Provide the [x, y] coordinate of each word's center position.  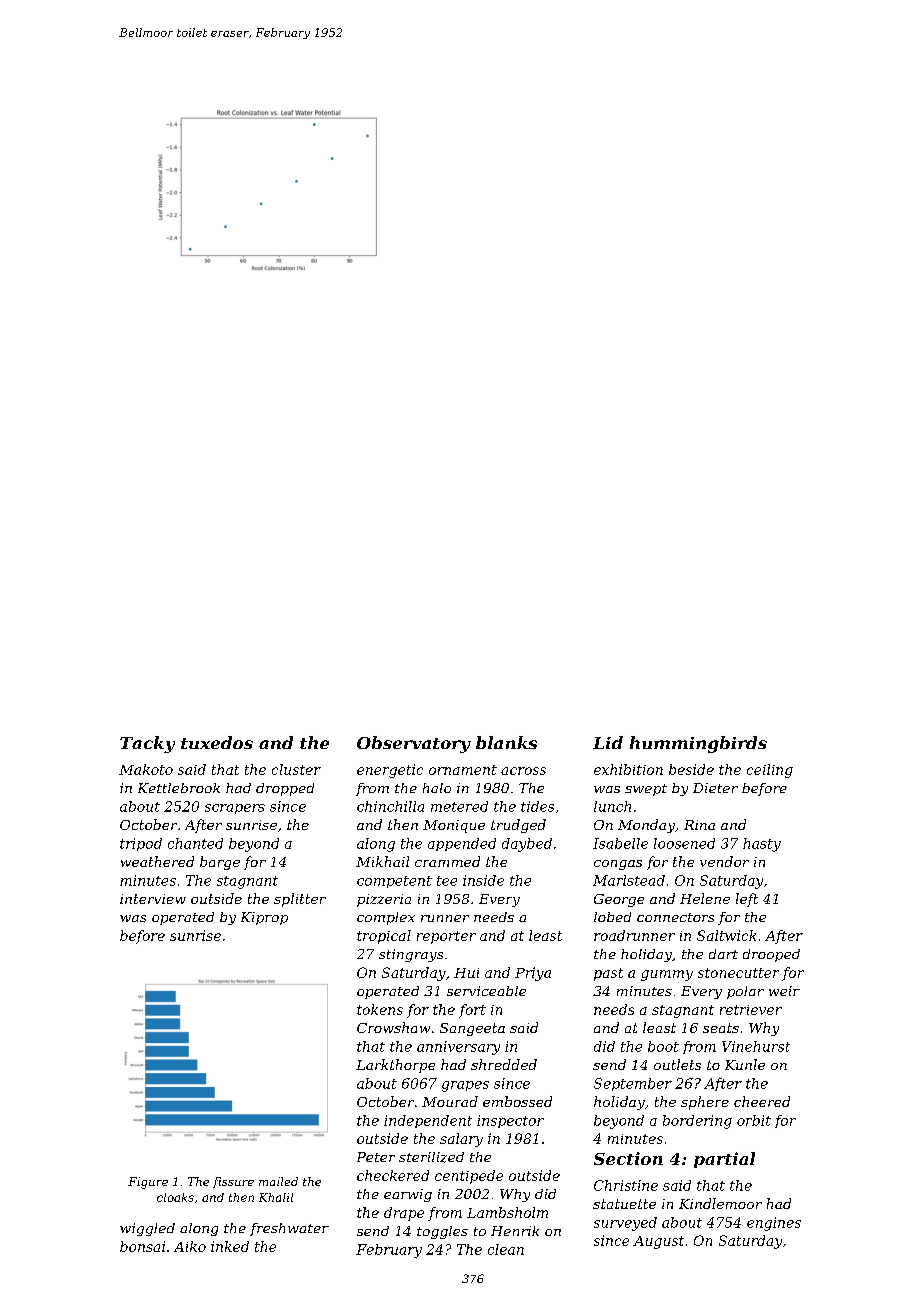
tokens [380, 1009]
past [608, 974]
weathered [157, 861]
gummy [667, 975]
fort [472, 1011]
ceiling [770, 771]
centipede [469, 1177]
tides [537, 806]
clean [506, 1249]
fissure [233, 1182]
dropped [285, 789]
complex [386, 918]
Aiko [190, 1246]
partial [724, 1160]
